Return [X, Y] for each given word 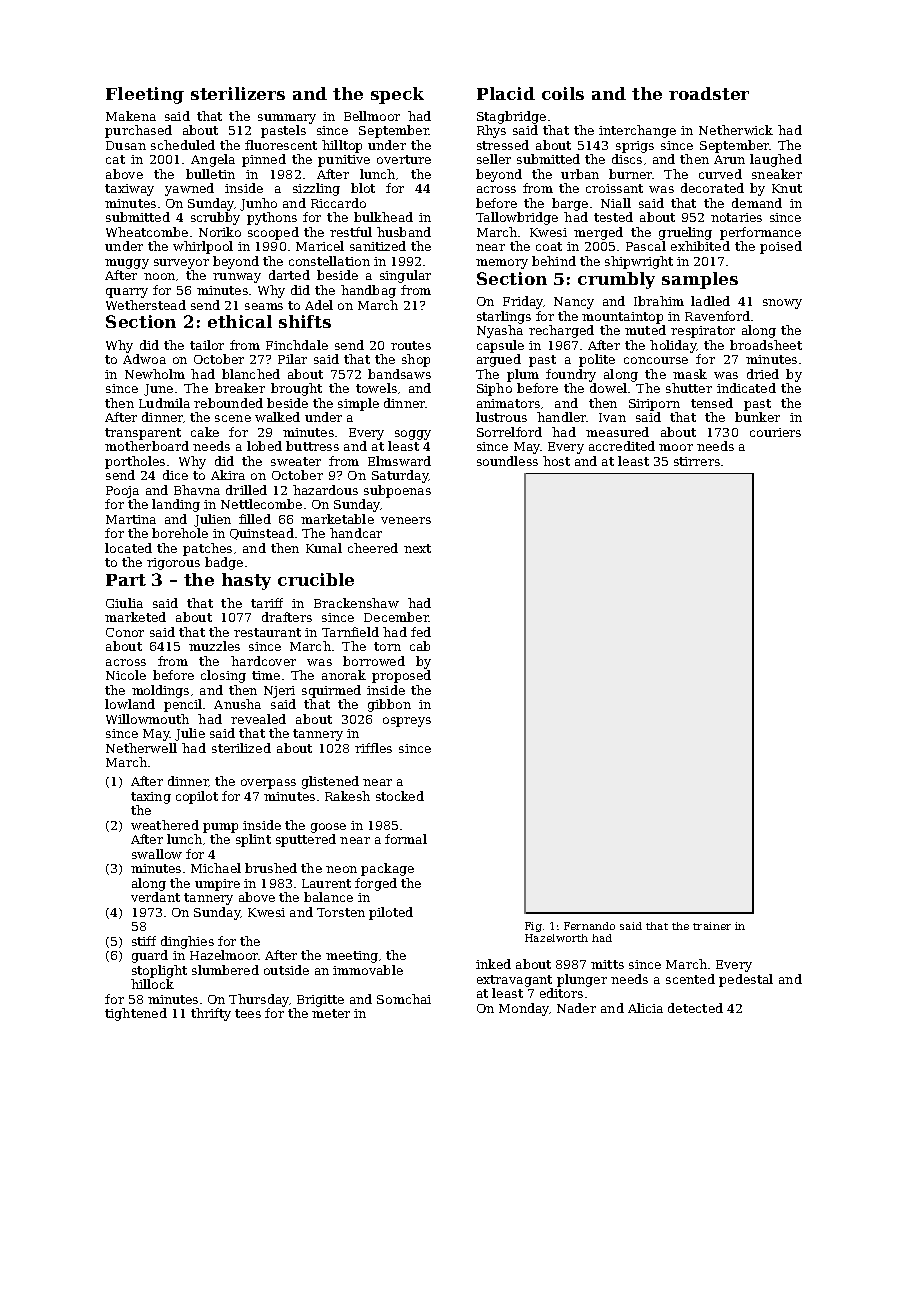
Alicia [645, 1008]
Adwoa [144, 359]
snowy [782, 304]
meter [331, 1013]
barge [570, 204]
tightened [136, 1014]
